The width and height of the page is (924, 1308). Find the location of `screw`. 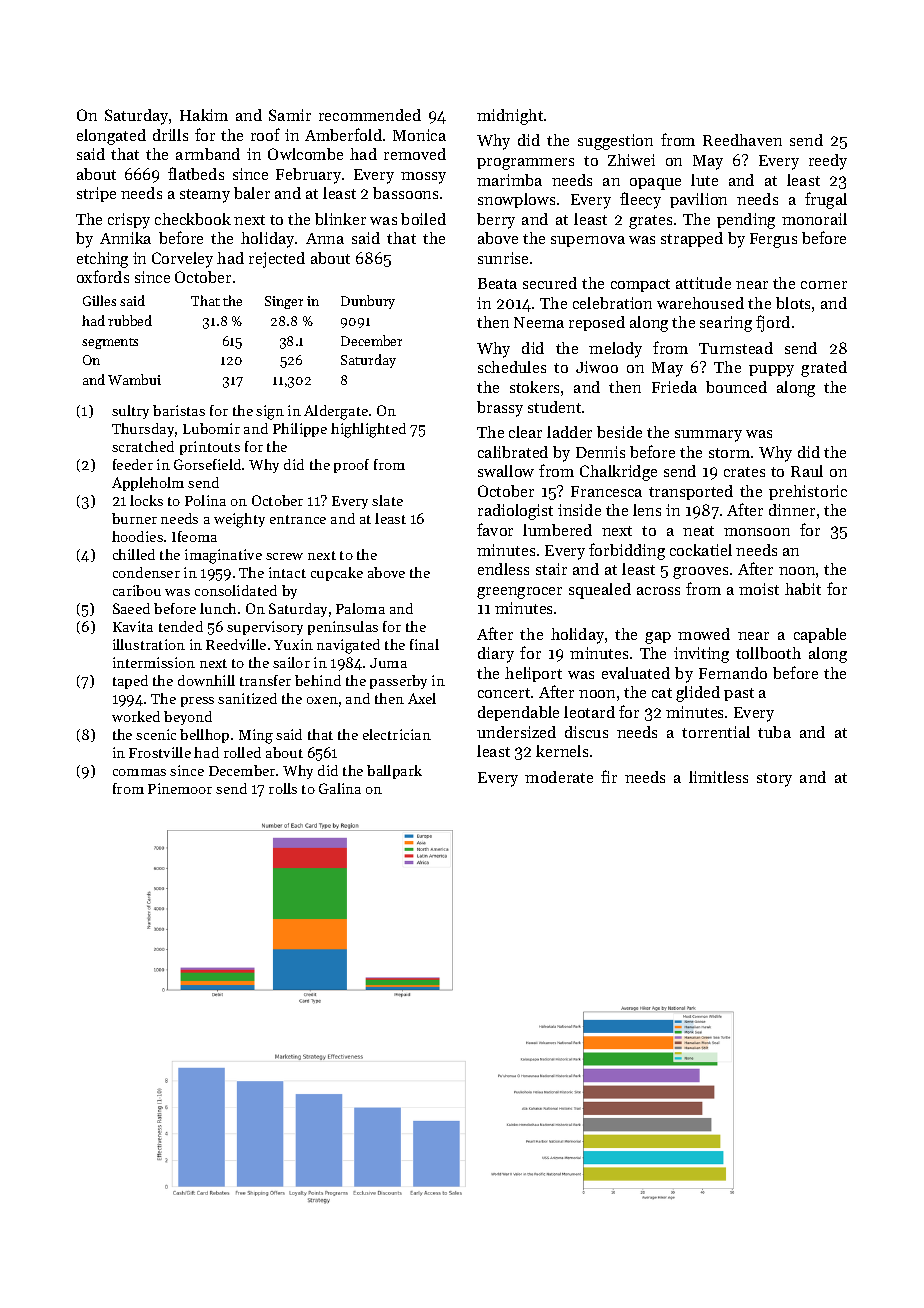

screw is located at coordinates (284, 556).
